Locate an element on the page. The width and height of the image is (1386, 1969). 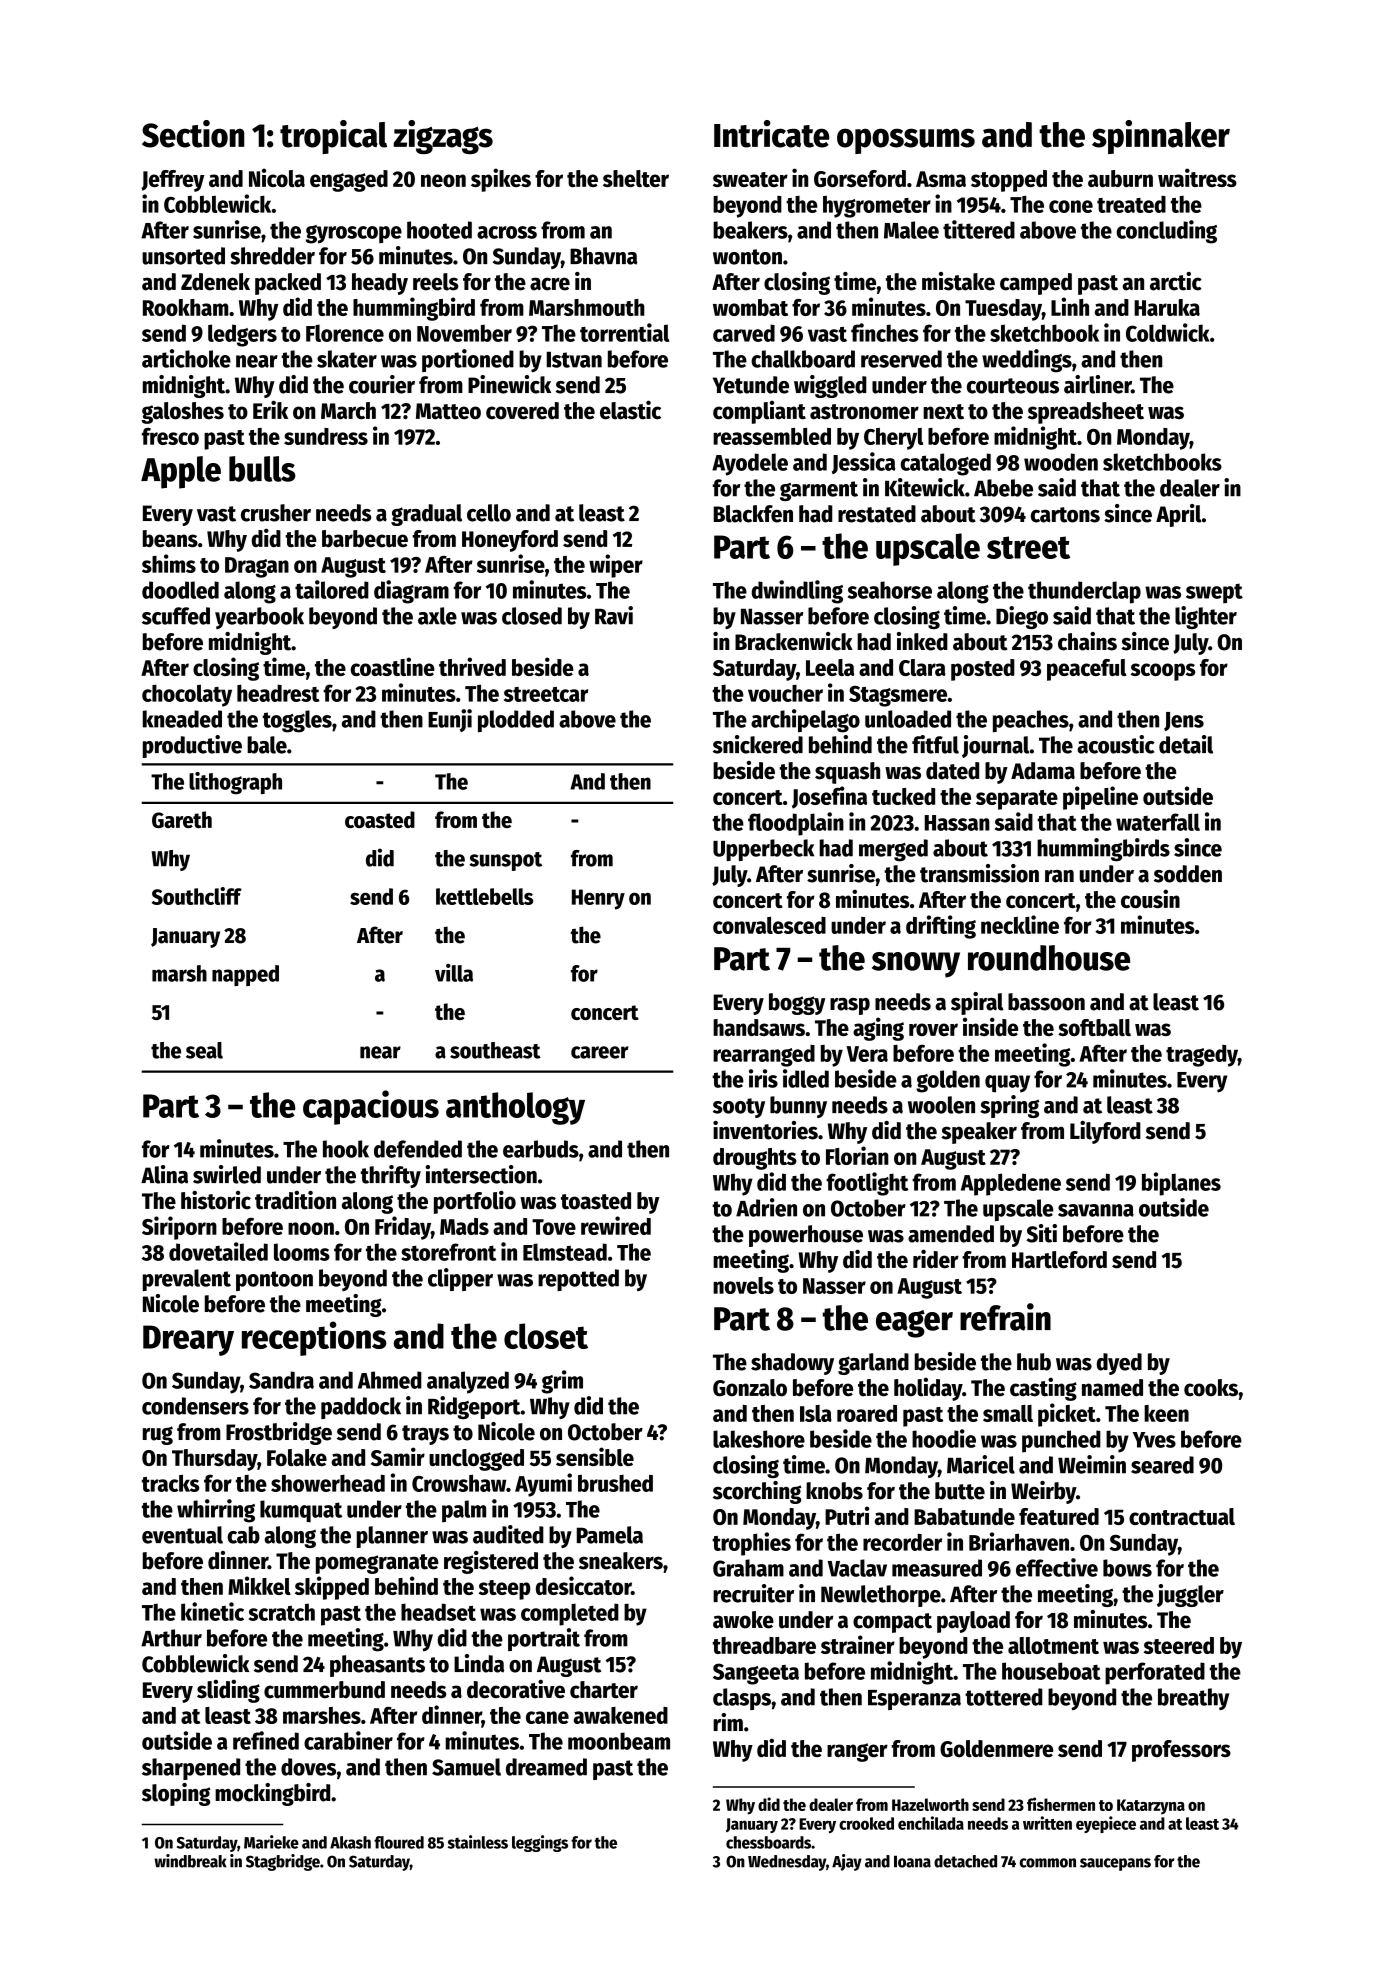
skater is located at coordinates (347, 359).
